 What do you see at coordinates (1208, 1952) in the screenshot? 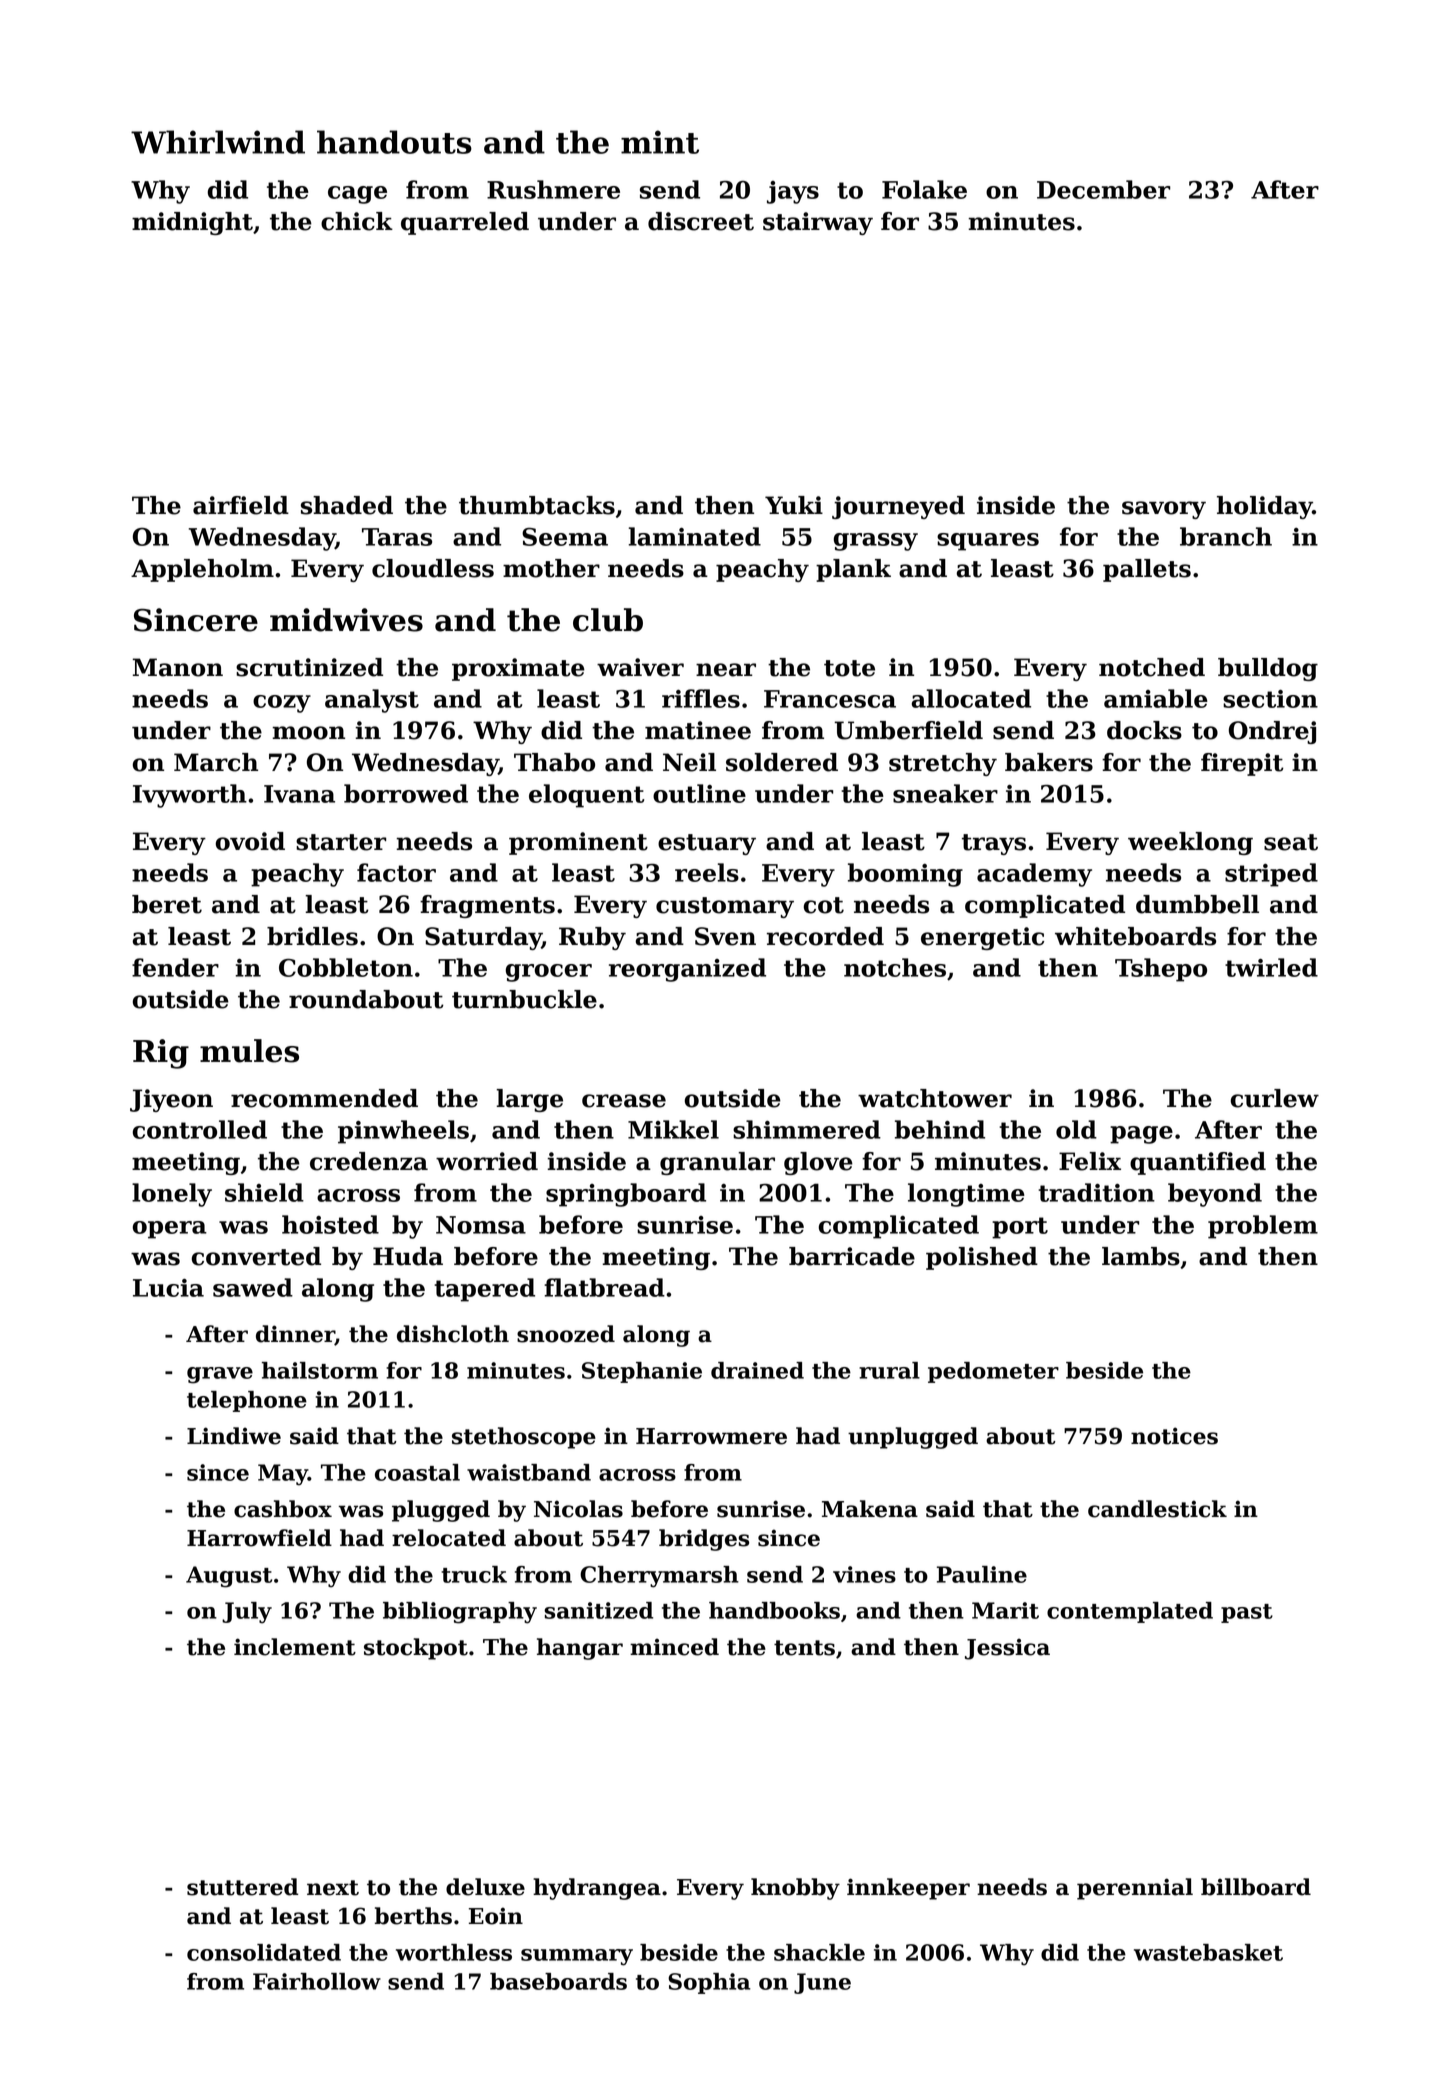
I see `wastebasket` at bounding box center [1208, 1952].
